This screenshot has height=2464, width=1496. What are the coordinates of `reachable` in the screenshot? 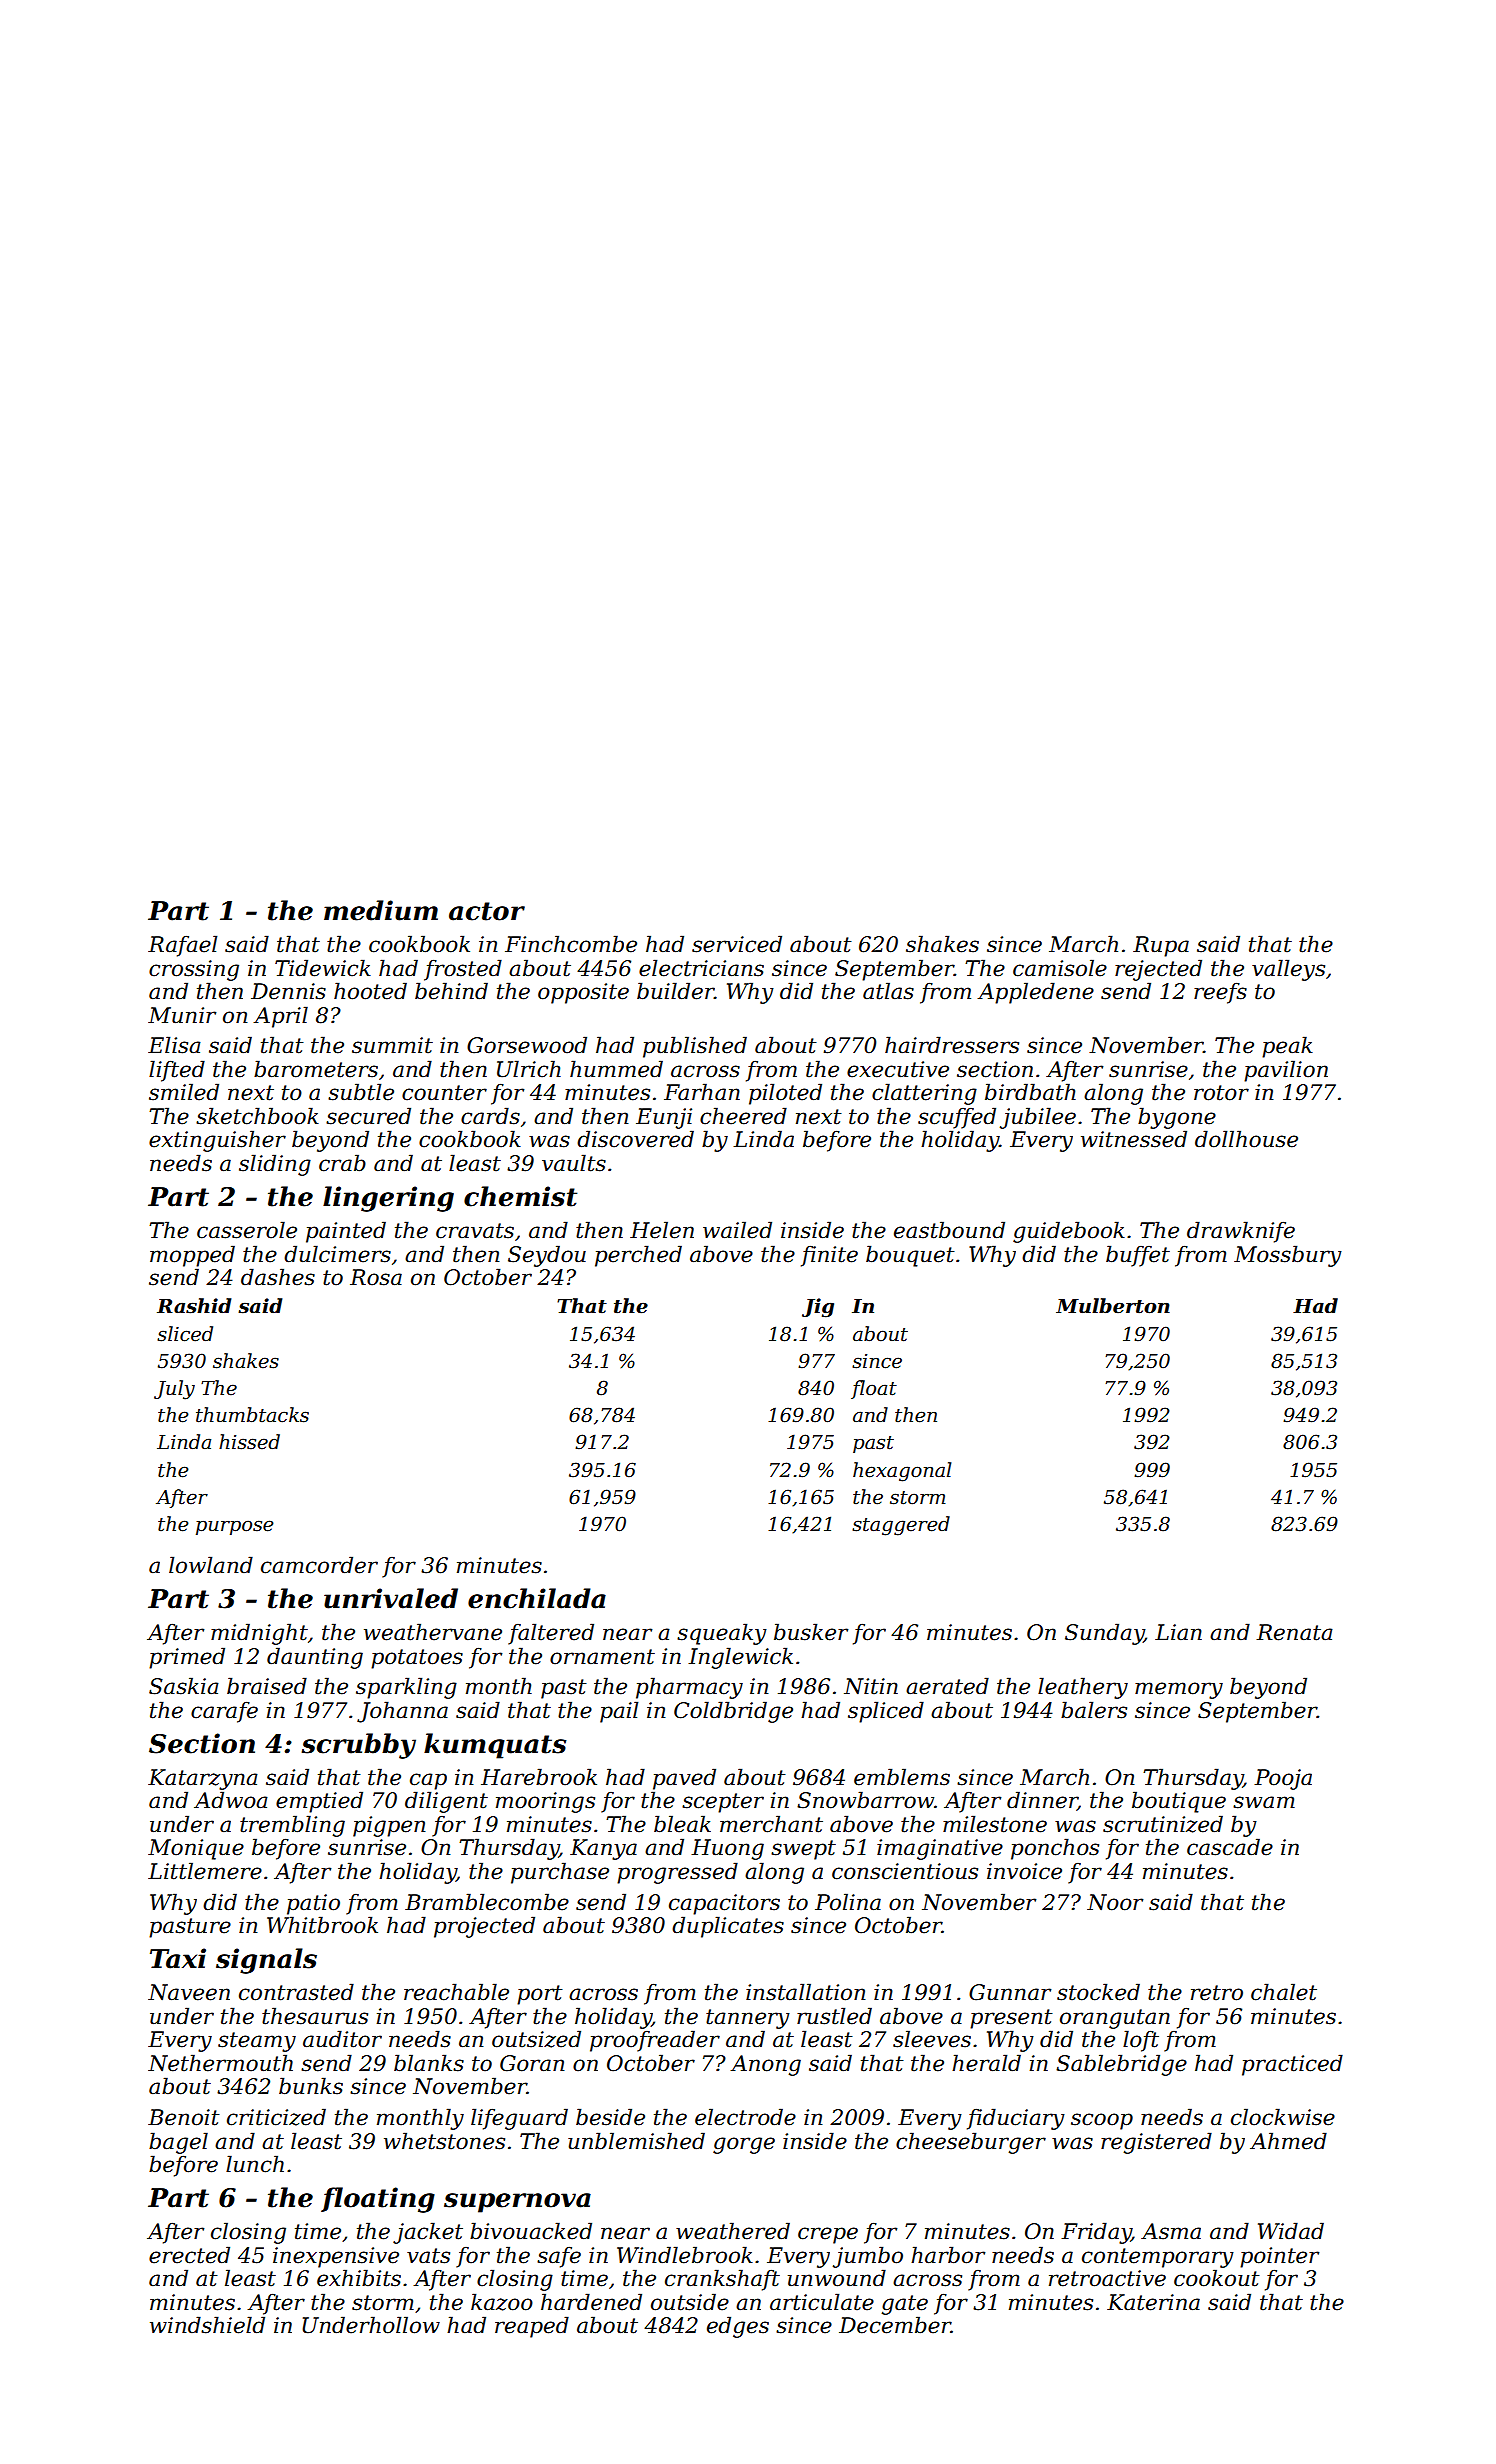 It's located at (456, 1992).
